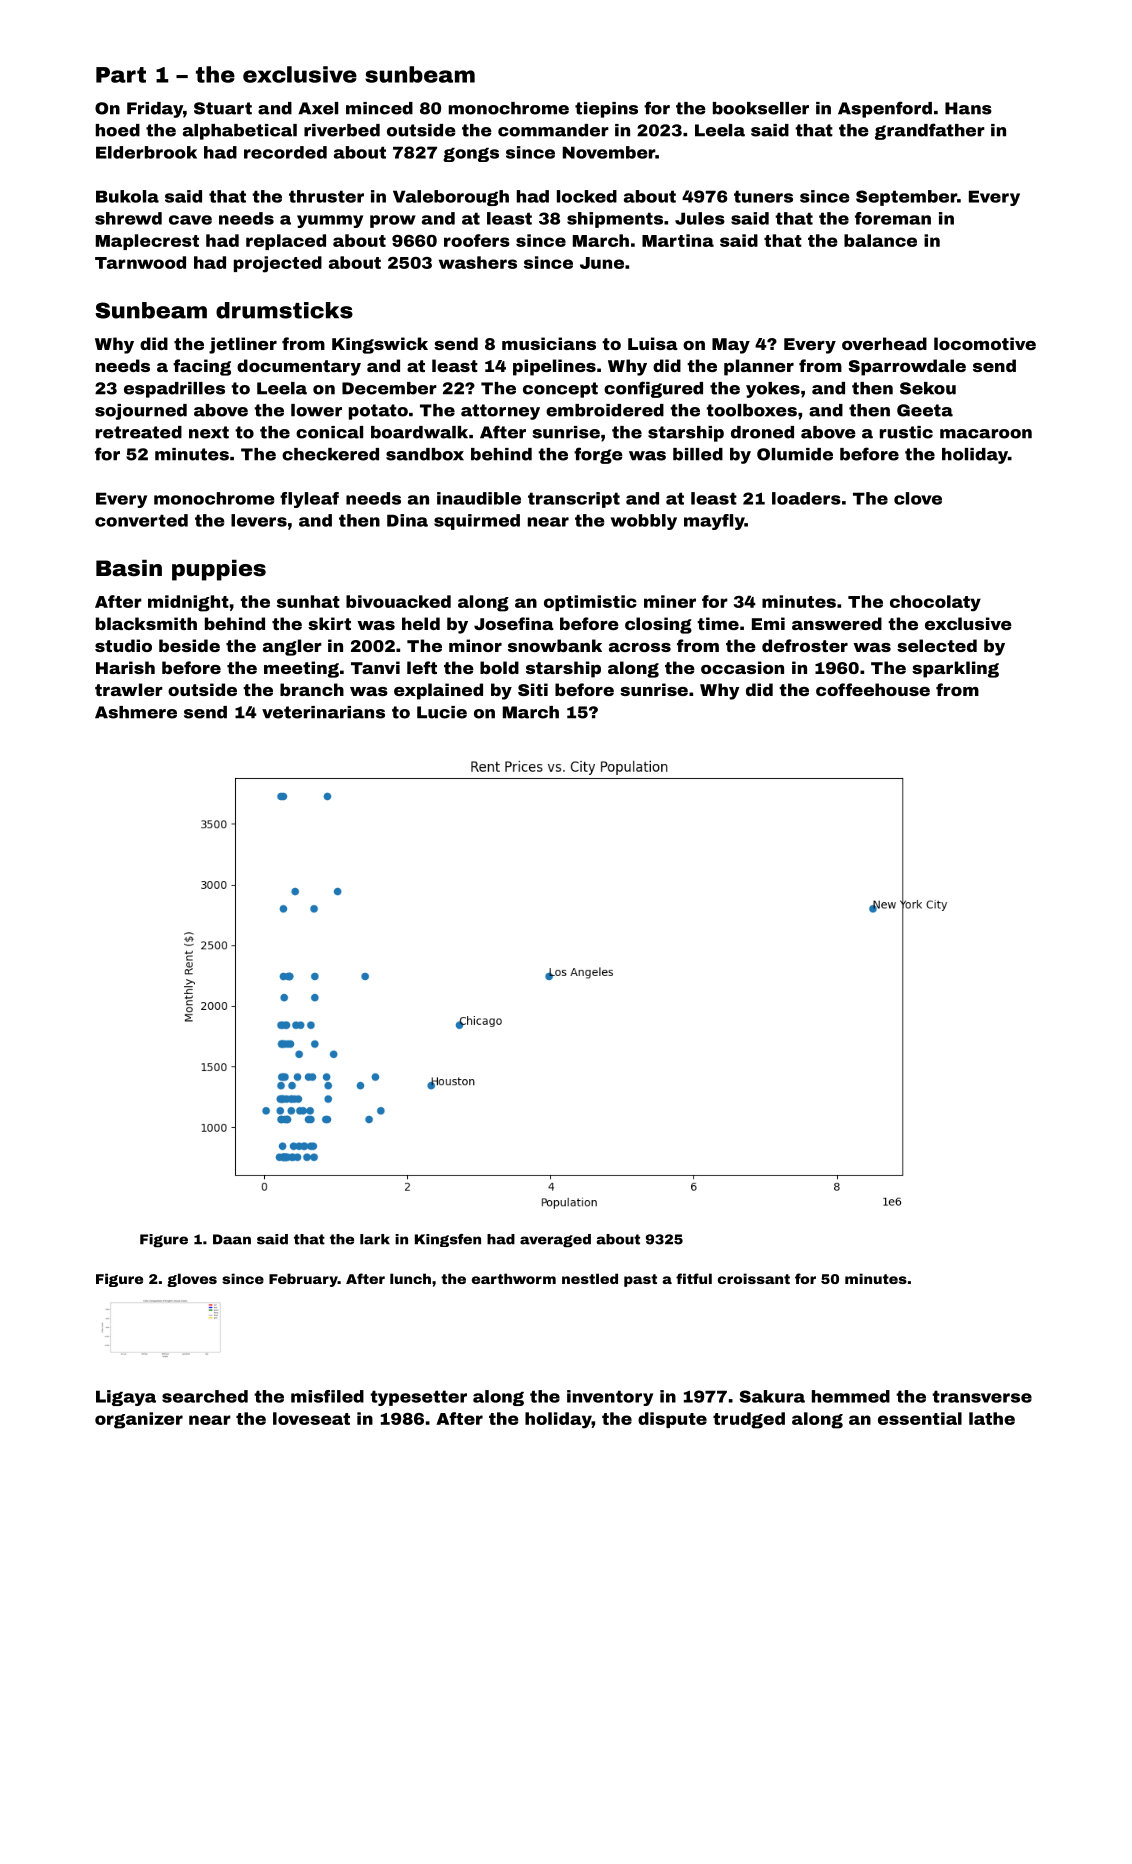  What do you see at coordinates (658, 625) in the screenshot?
I see `closing` at bounding box center [658, 625].
